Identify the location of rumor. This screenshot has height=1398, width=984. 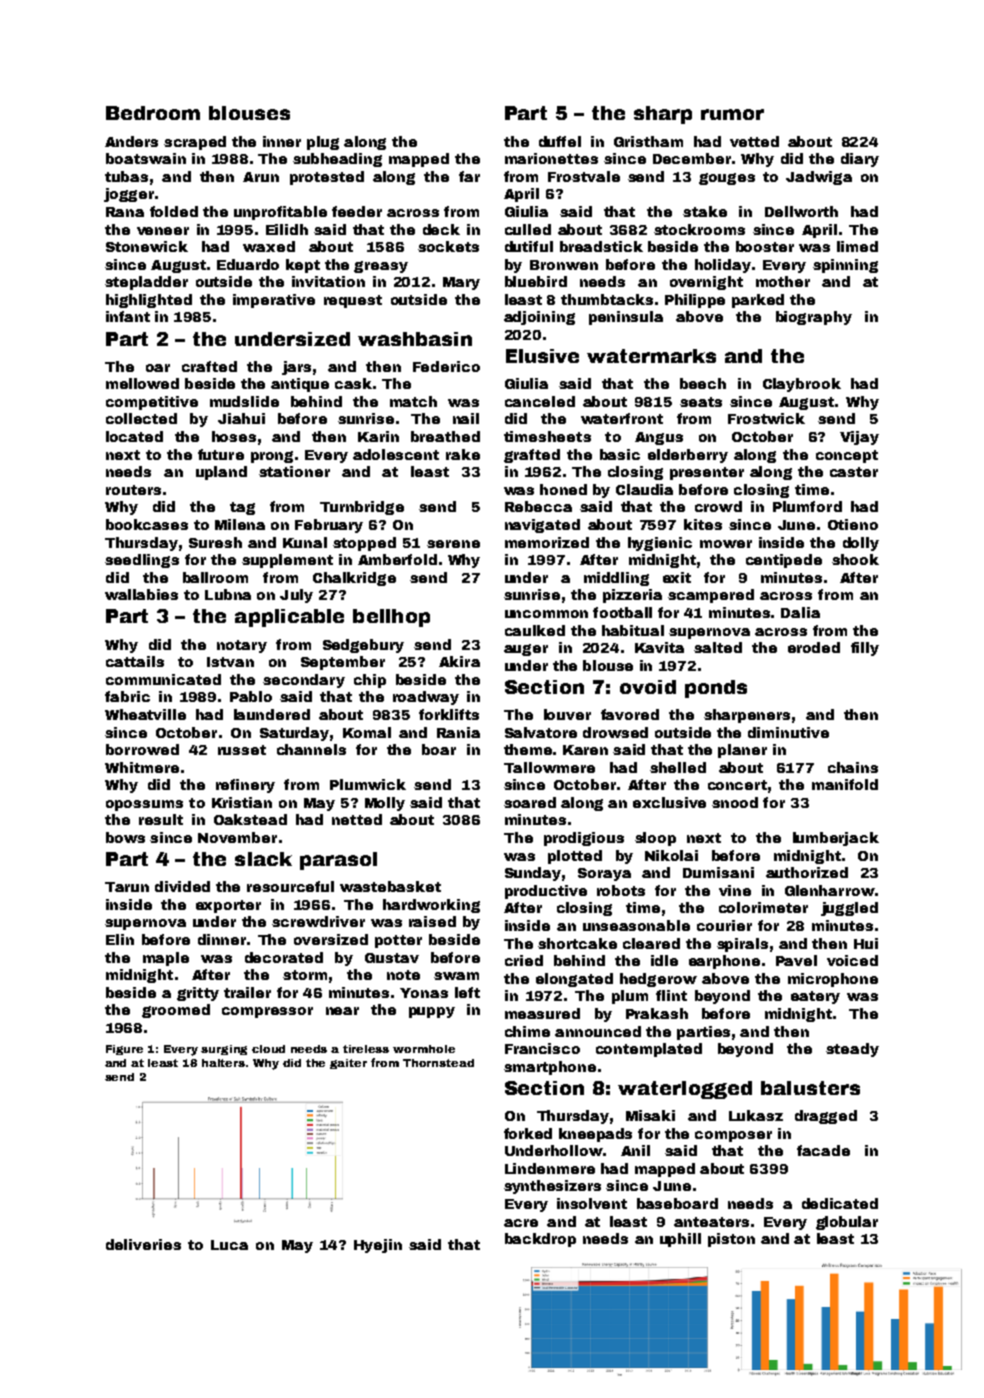
(732, 114).
